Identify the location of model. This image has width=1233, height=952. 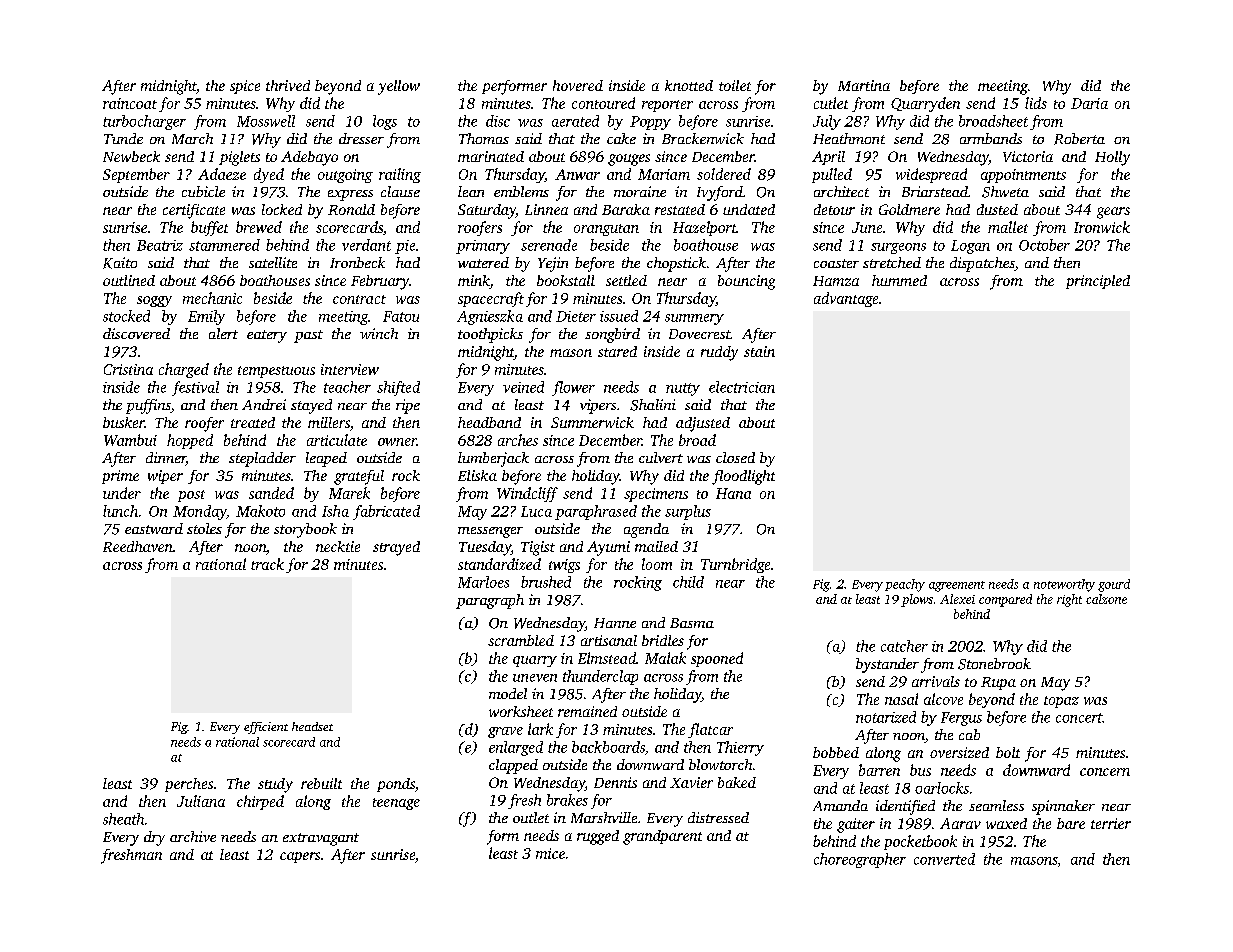
(508, 693).
